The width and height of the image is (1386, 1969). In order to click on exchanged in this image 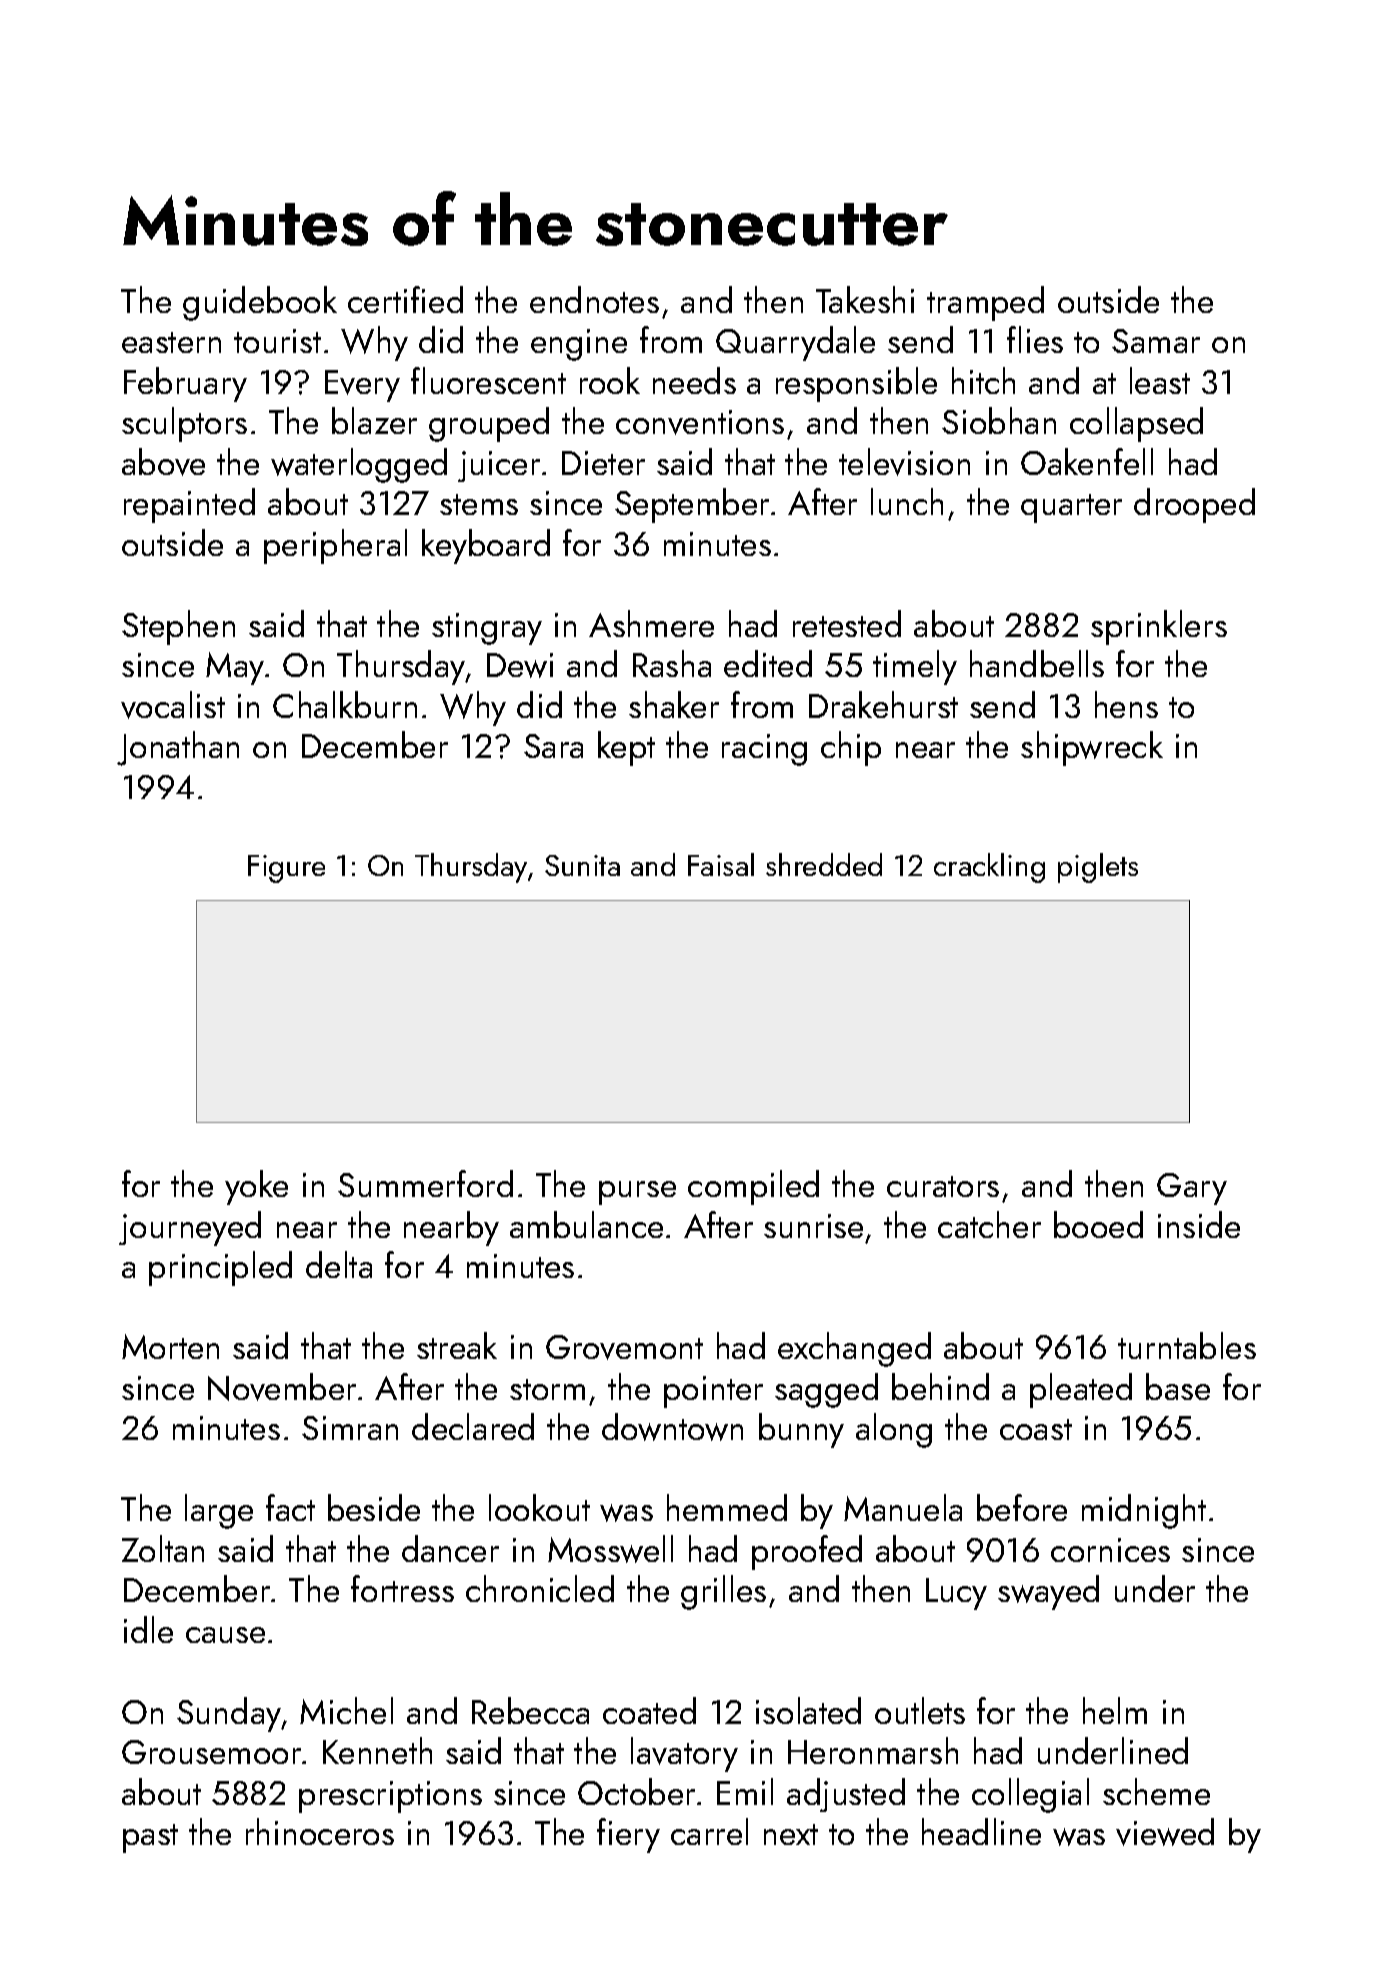, I will do `click(854, 1349)`.
